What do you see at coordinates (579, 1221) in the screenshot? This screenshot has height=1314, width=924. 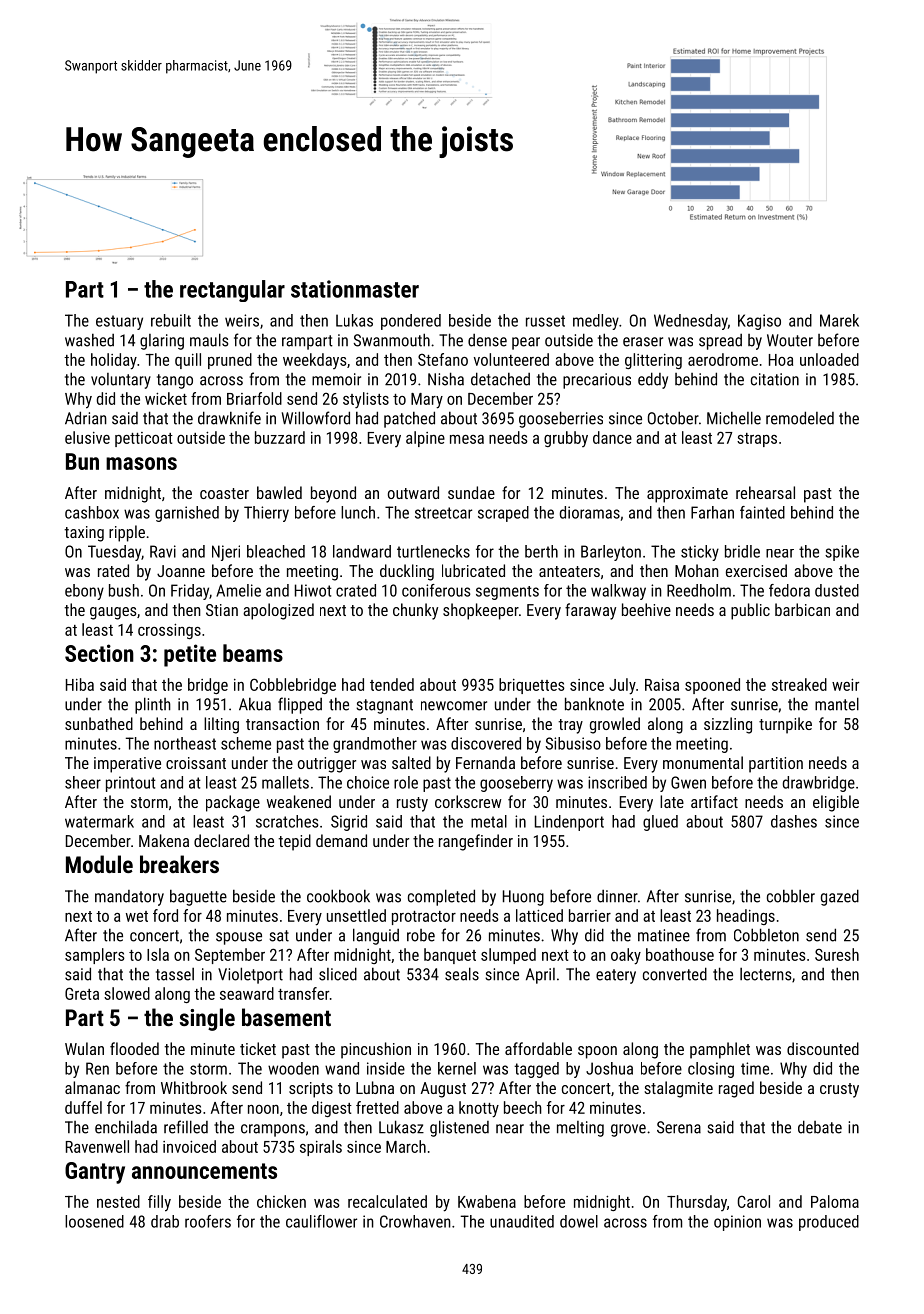 I see `dowel` at bounding box center [579, 1221].
